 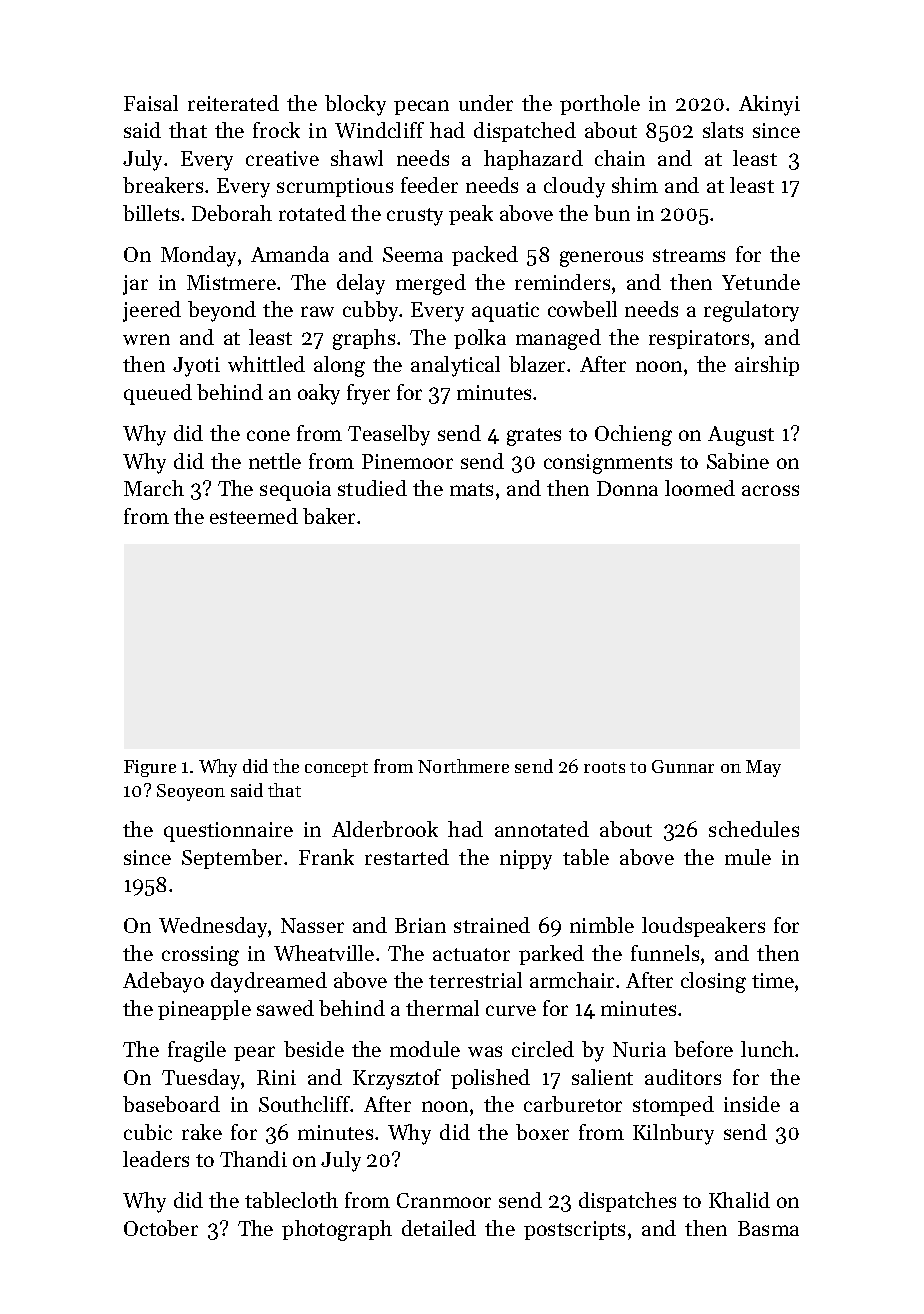 I want to click on blocky, so click(x=355, y=105).
